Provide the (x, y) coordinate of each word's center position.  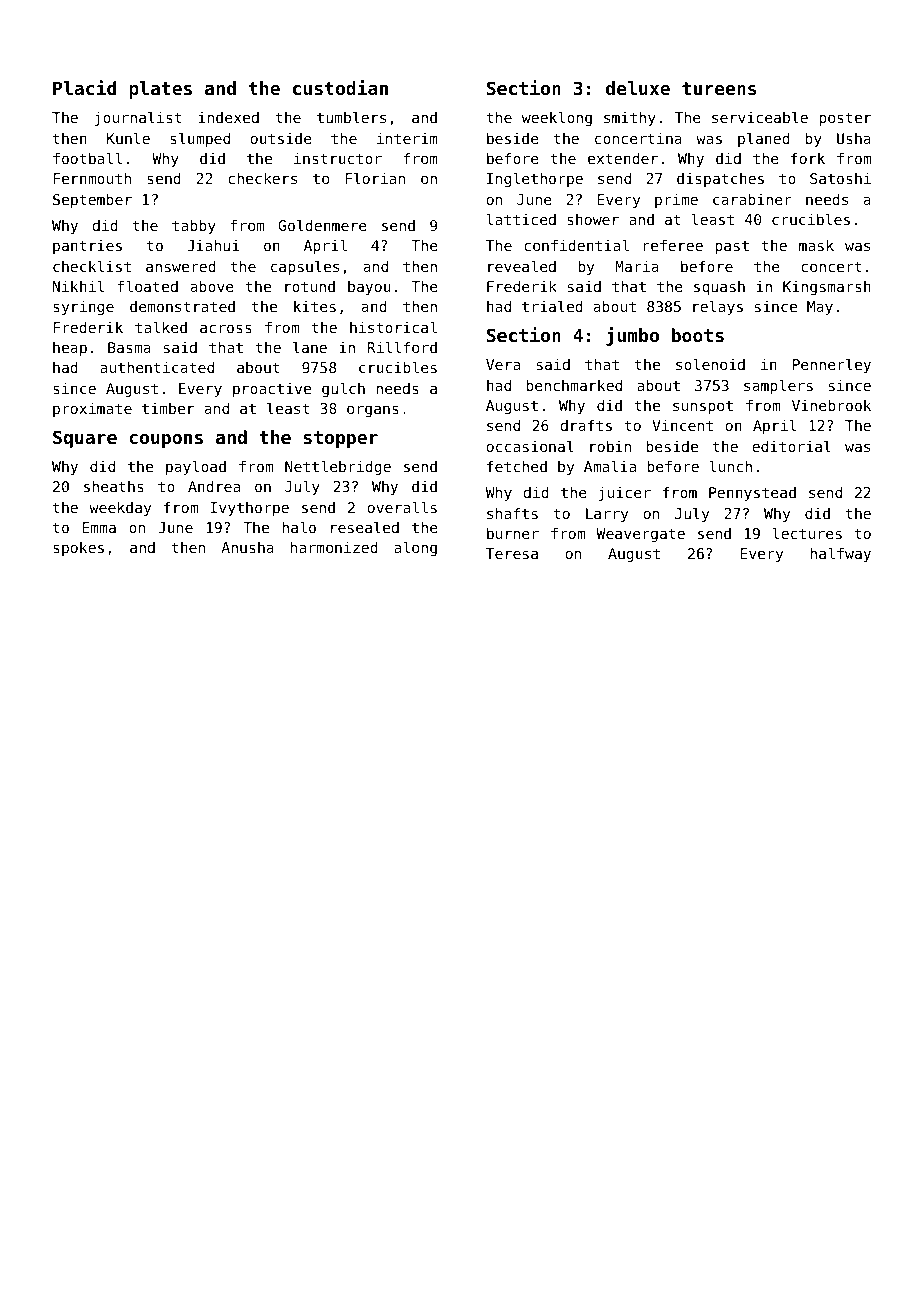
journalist (138, 118)
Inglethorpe (535, 179)
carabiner (752, 199)
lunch (731, 466)
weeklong (557, 118)
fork (808, 158)
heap (70, 349)
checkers (262, 178)
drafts (586, 425)
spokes (78, 549)
